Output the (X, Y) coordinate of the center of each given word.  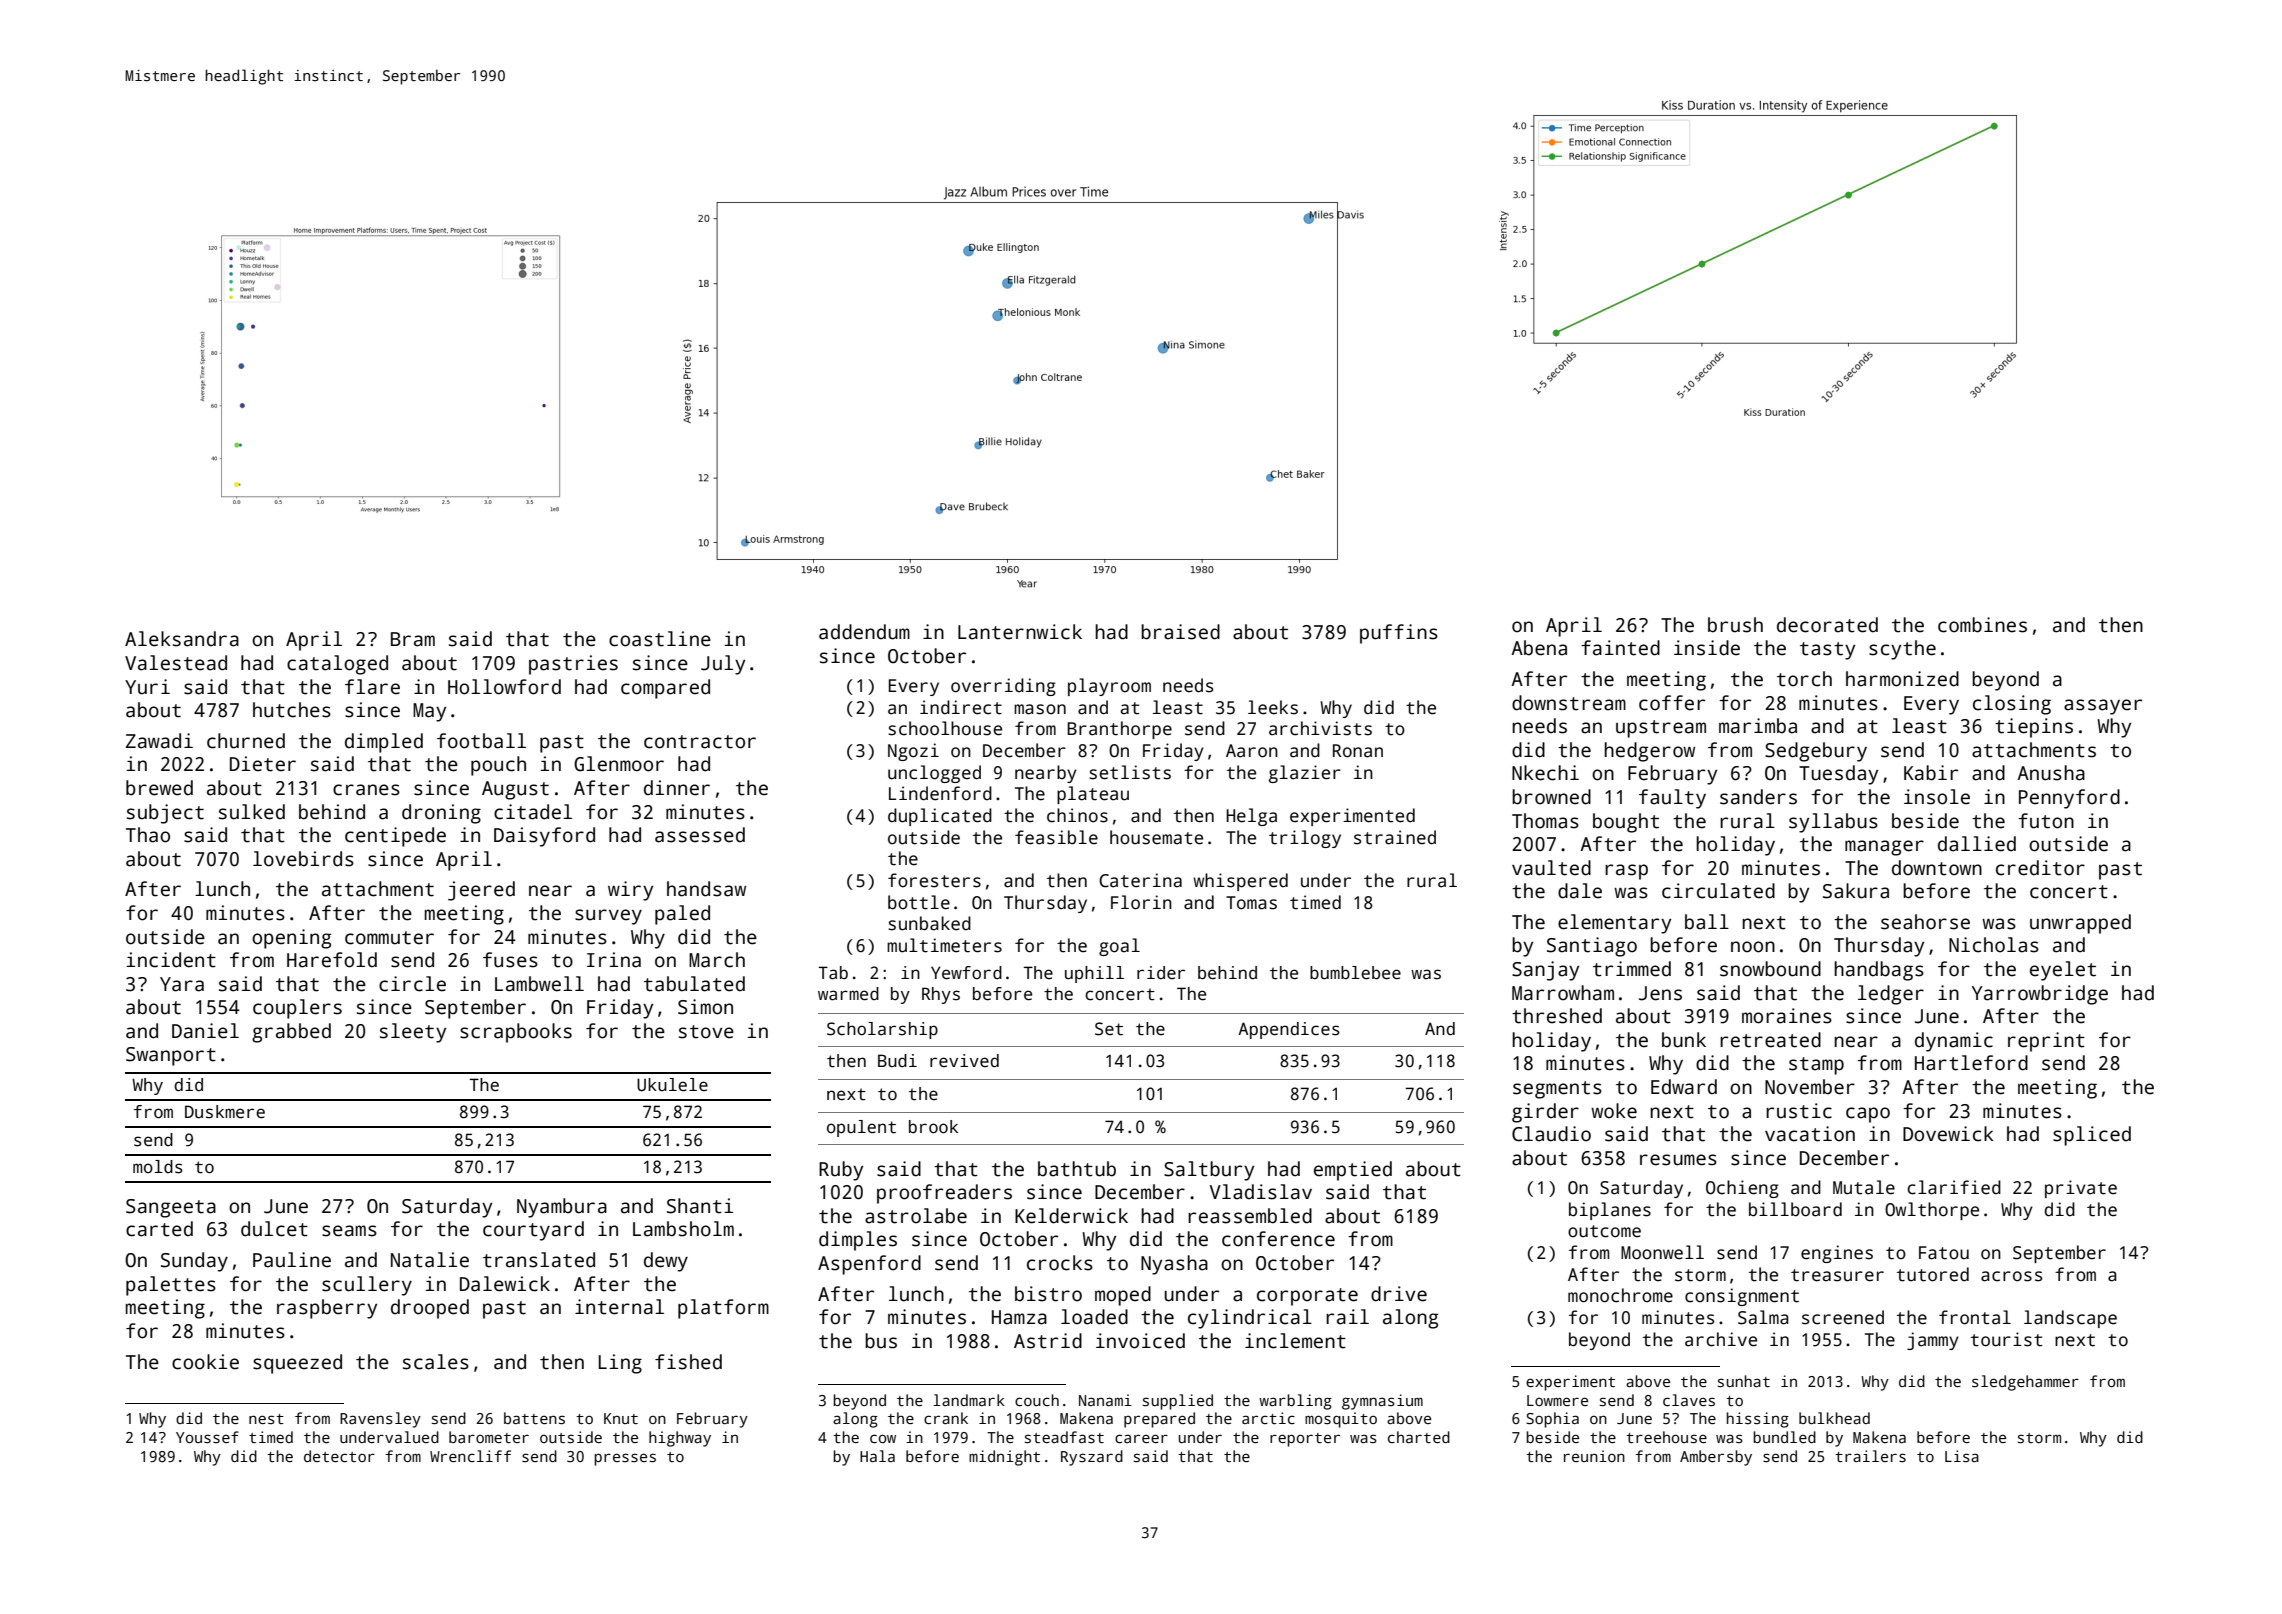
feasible (1056, 837)
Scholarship (882, 1030)
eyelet (2063, 971)
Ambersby (1716, 1458)
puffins (1399, 634)
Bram (413, 639)
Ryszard (1092, 1458)
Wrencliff (470, 1456)
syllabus (1833, 823)
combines (1982, 625)
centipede (395, 837)
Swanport (171, 1056)
